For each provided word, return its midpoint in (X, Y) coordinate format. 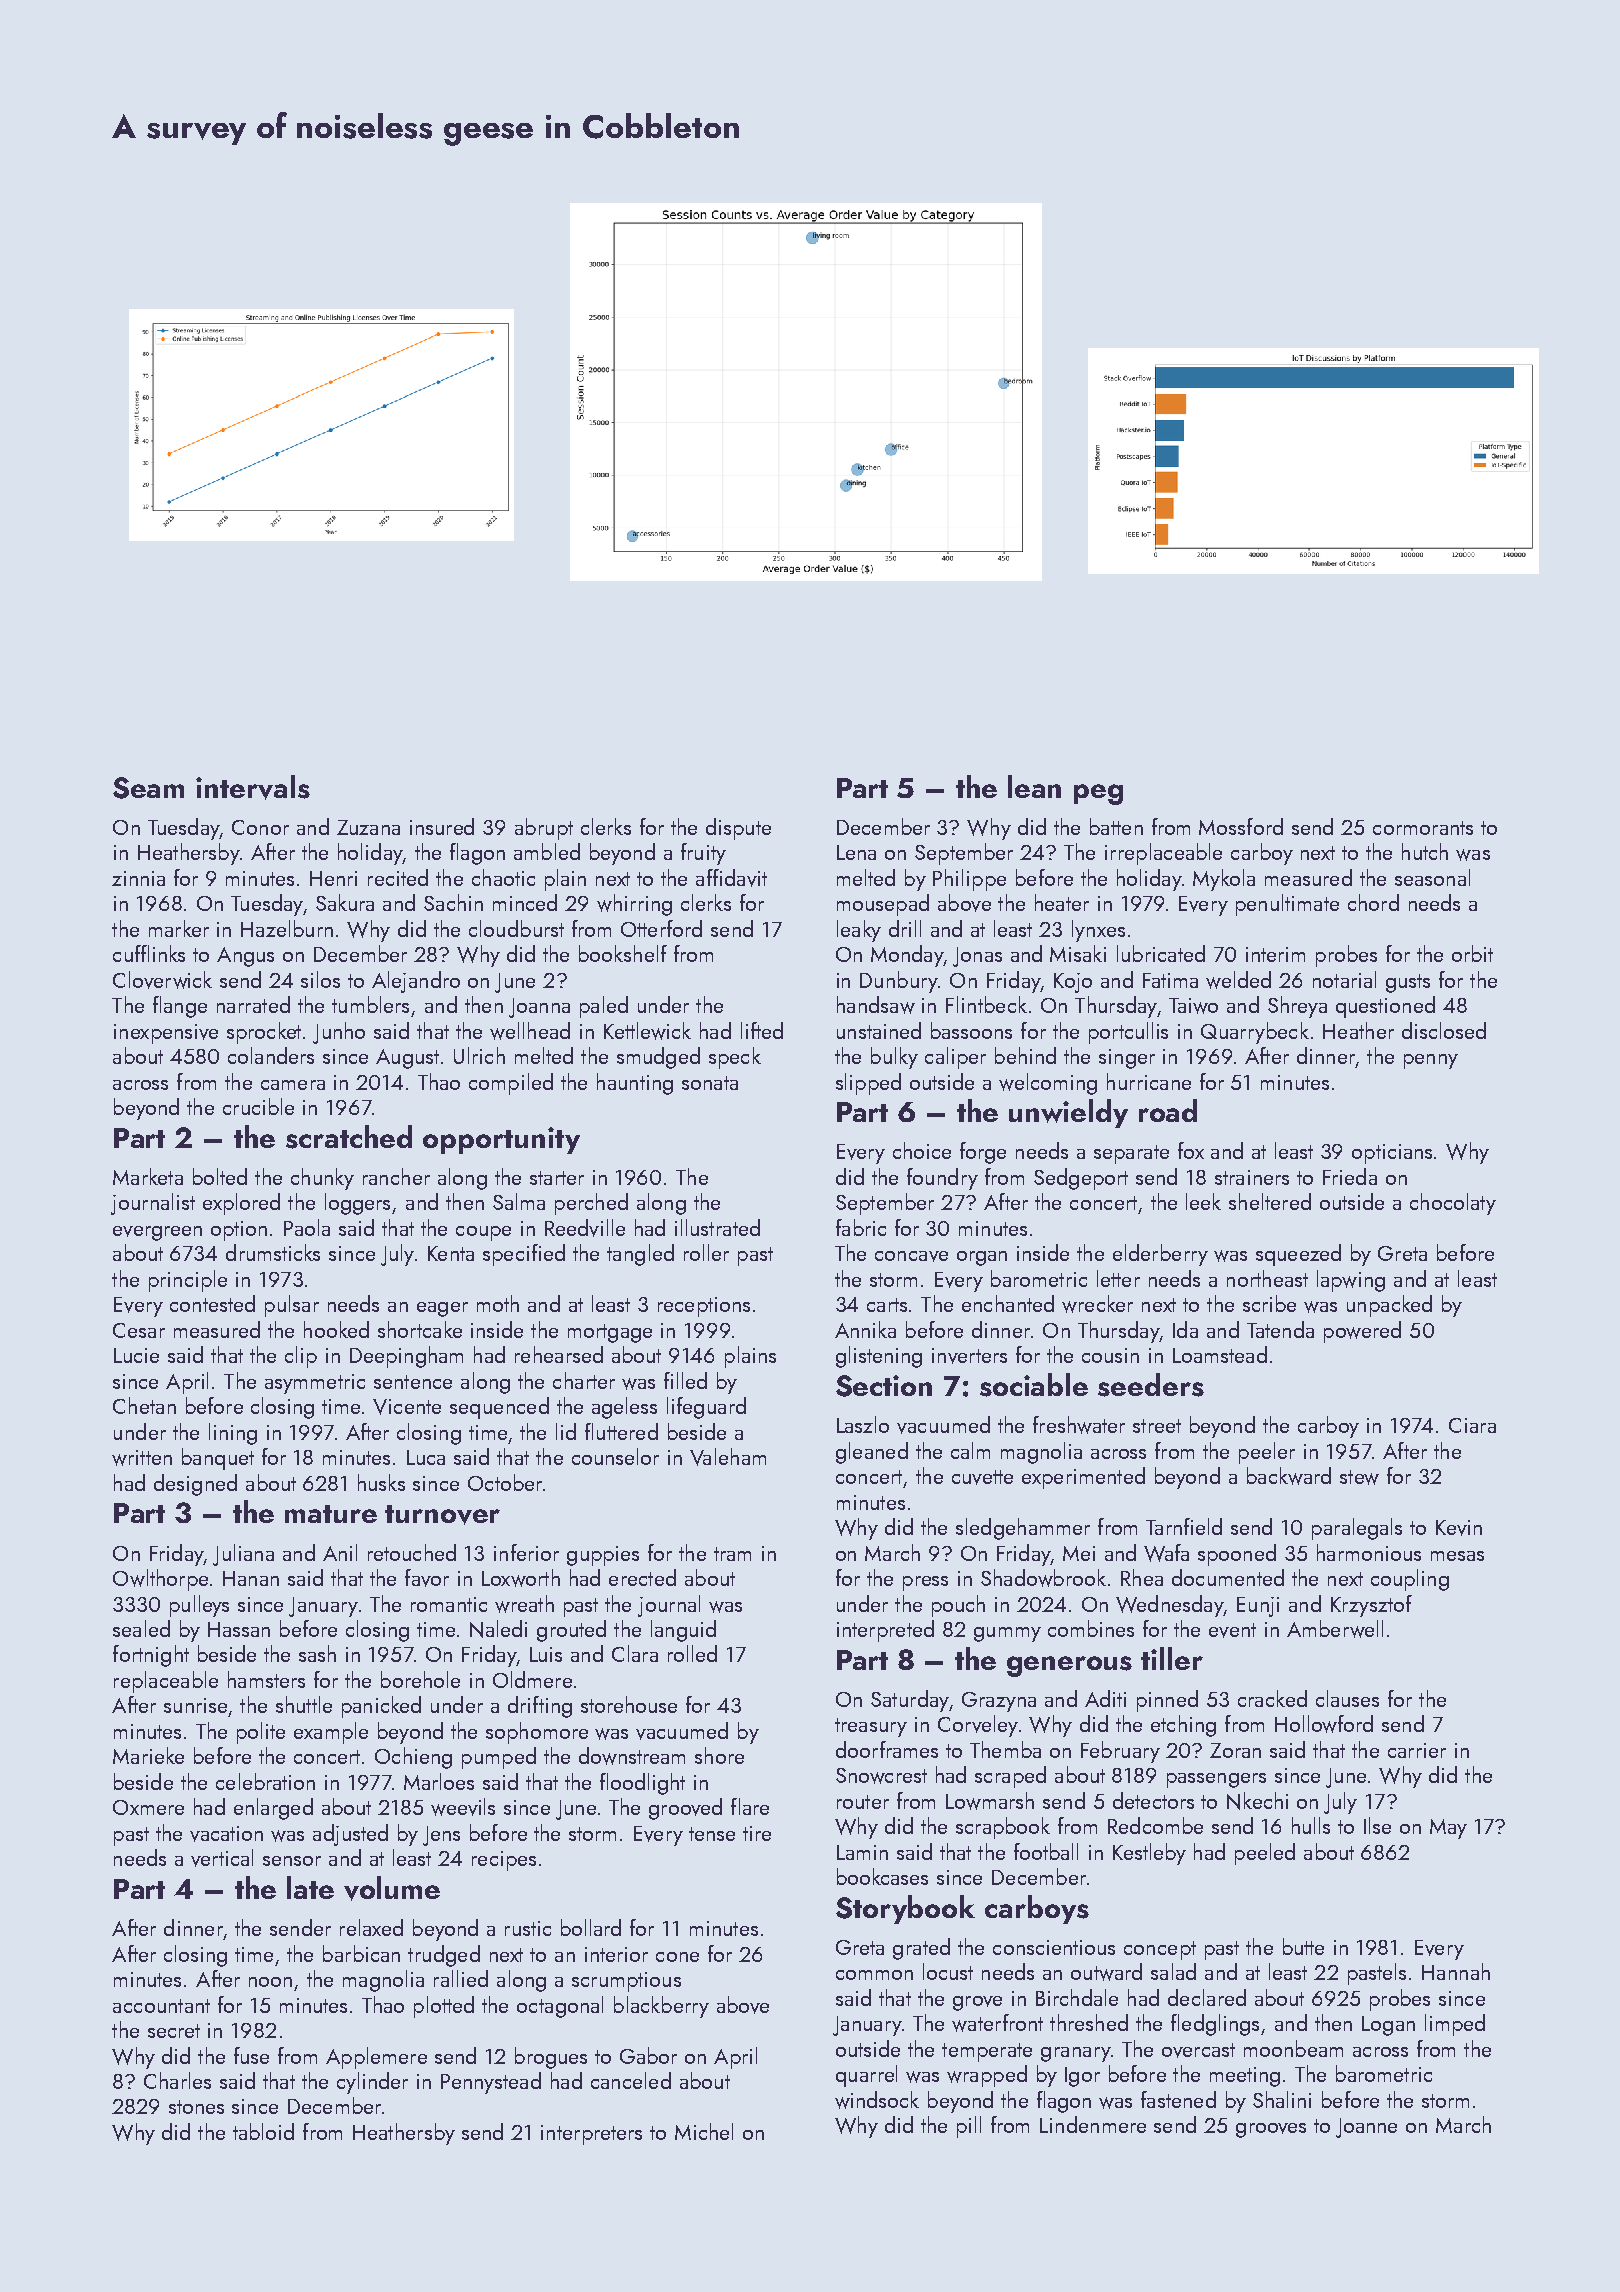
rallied (461, 1978)
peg (1098, 794)
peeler (1267, 1453)
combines (1091, 1628)
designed (195, 1485)
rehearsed (559, 1354)
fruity (703, 854)
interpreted (885, 1631)
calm (970, 1450)
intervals (253, 787)
